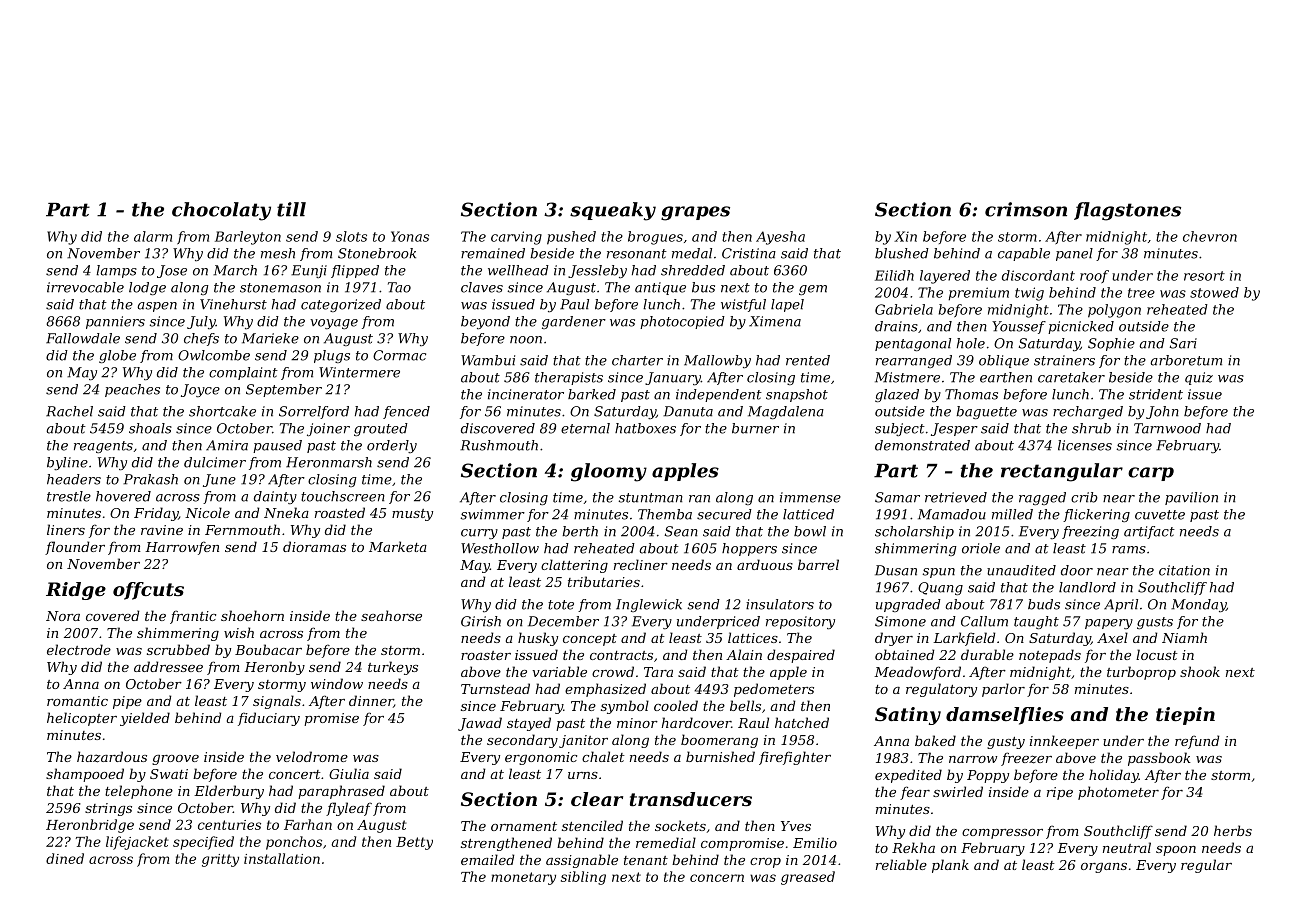 The image size is (1308, 924). I want to click on quiz, so click(1199, 378).
